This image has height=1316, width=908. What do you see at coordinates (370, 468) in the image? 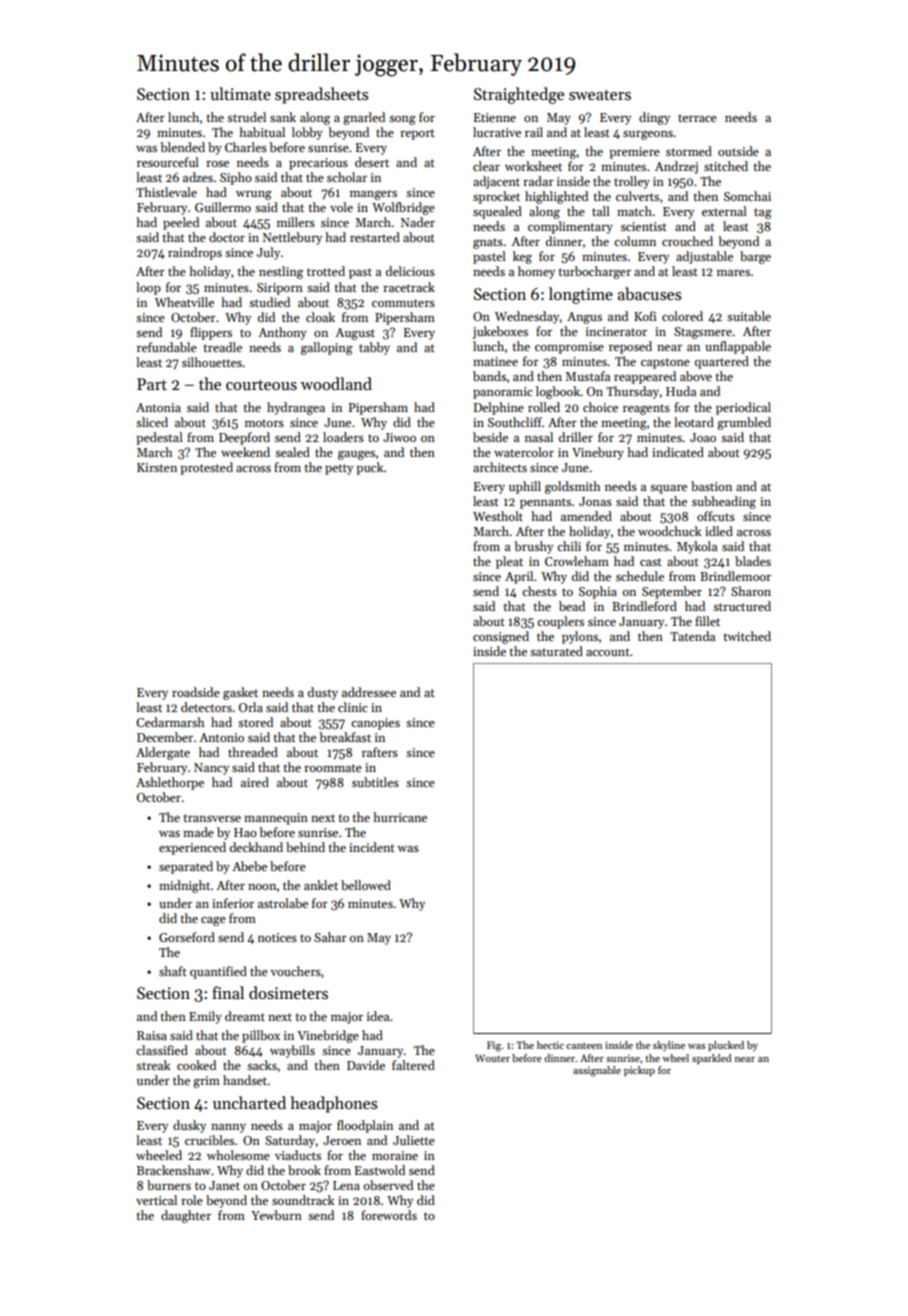
I see `puck` at bounding box center [370, 468].
